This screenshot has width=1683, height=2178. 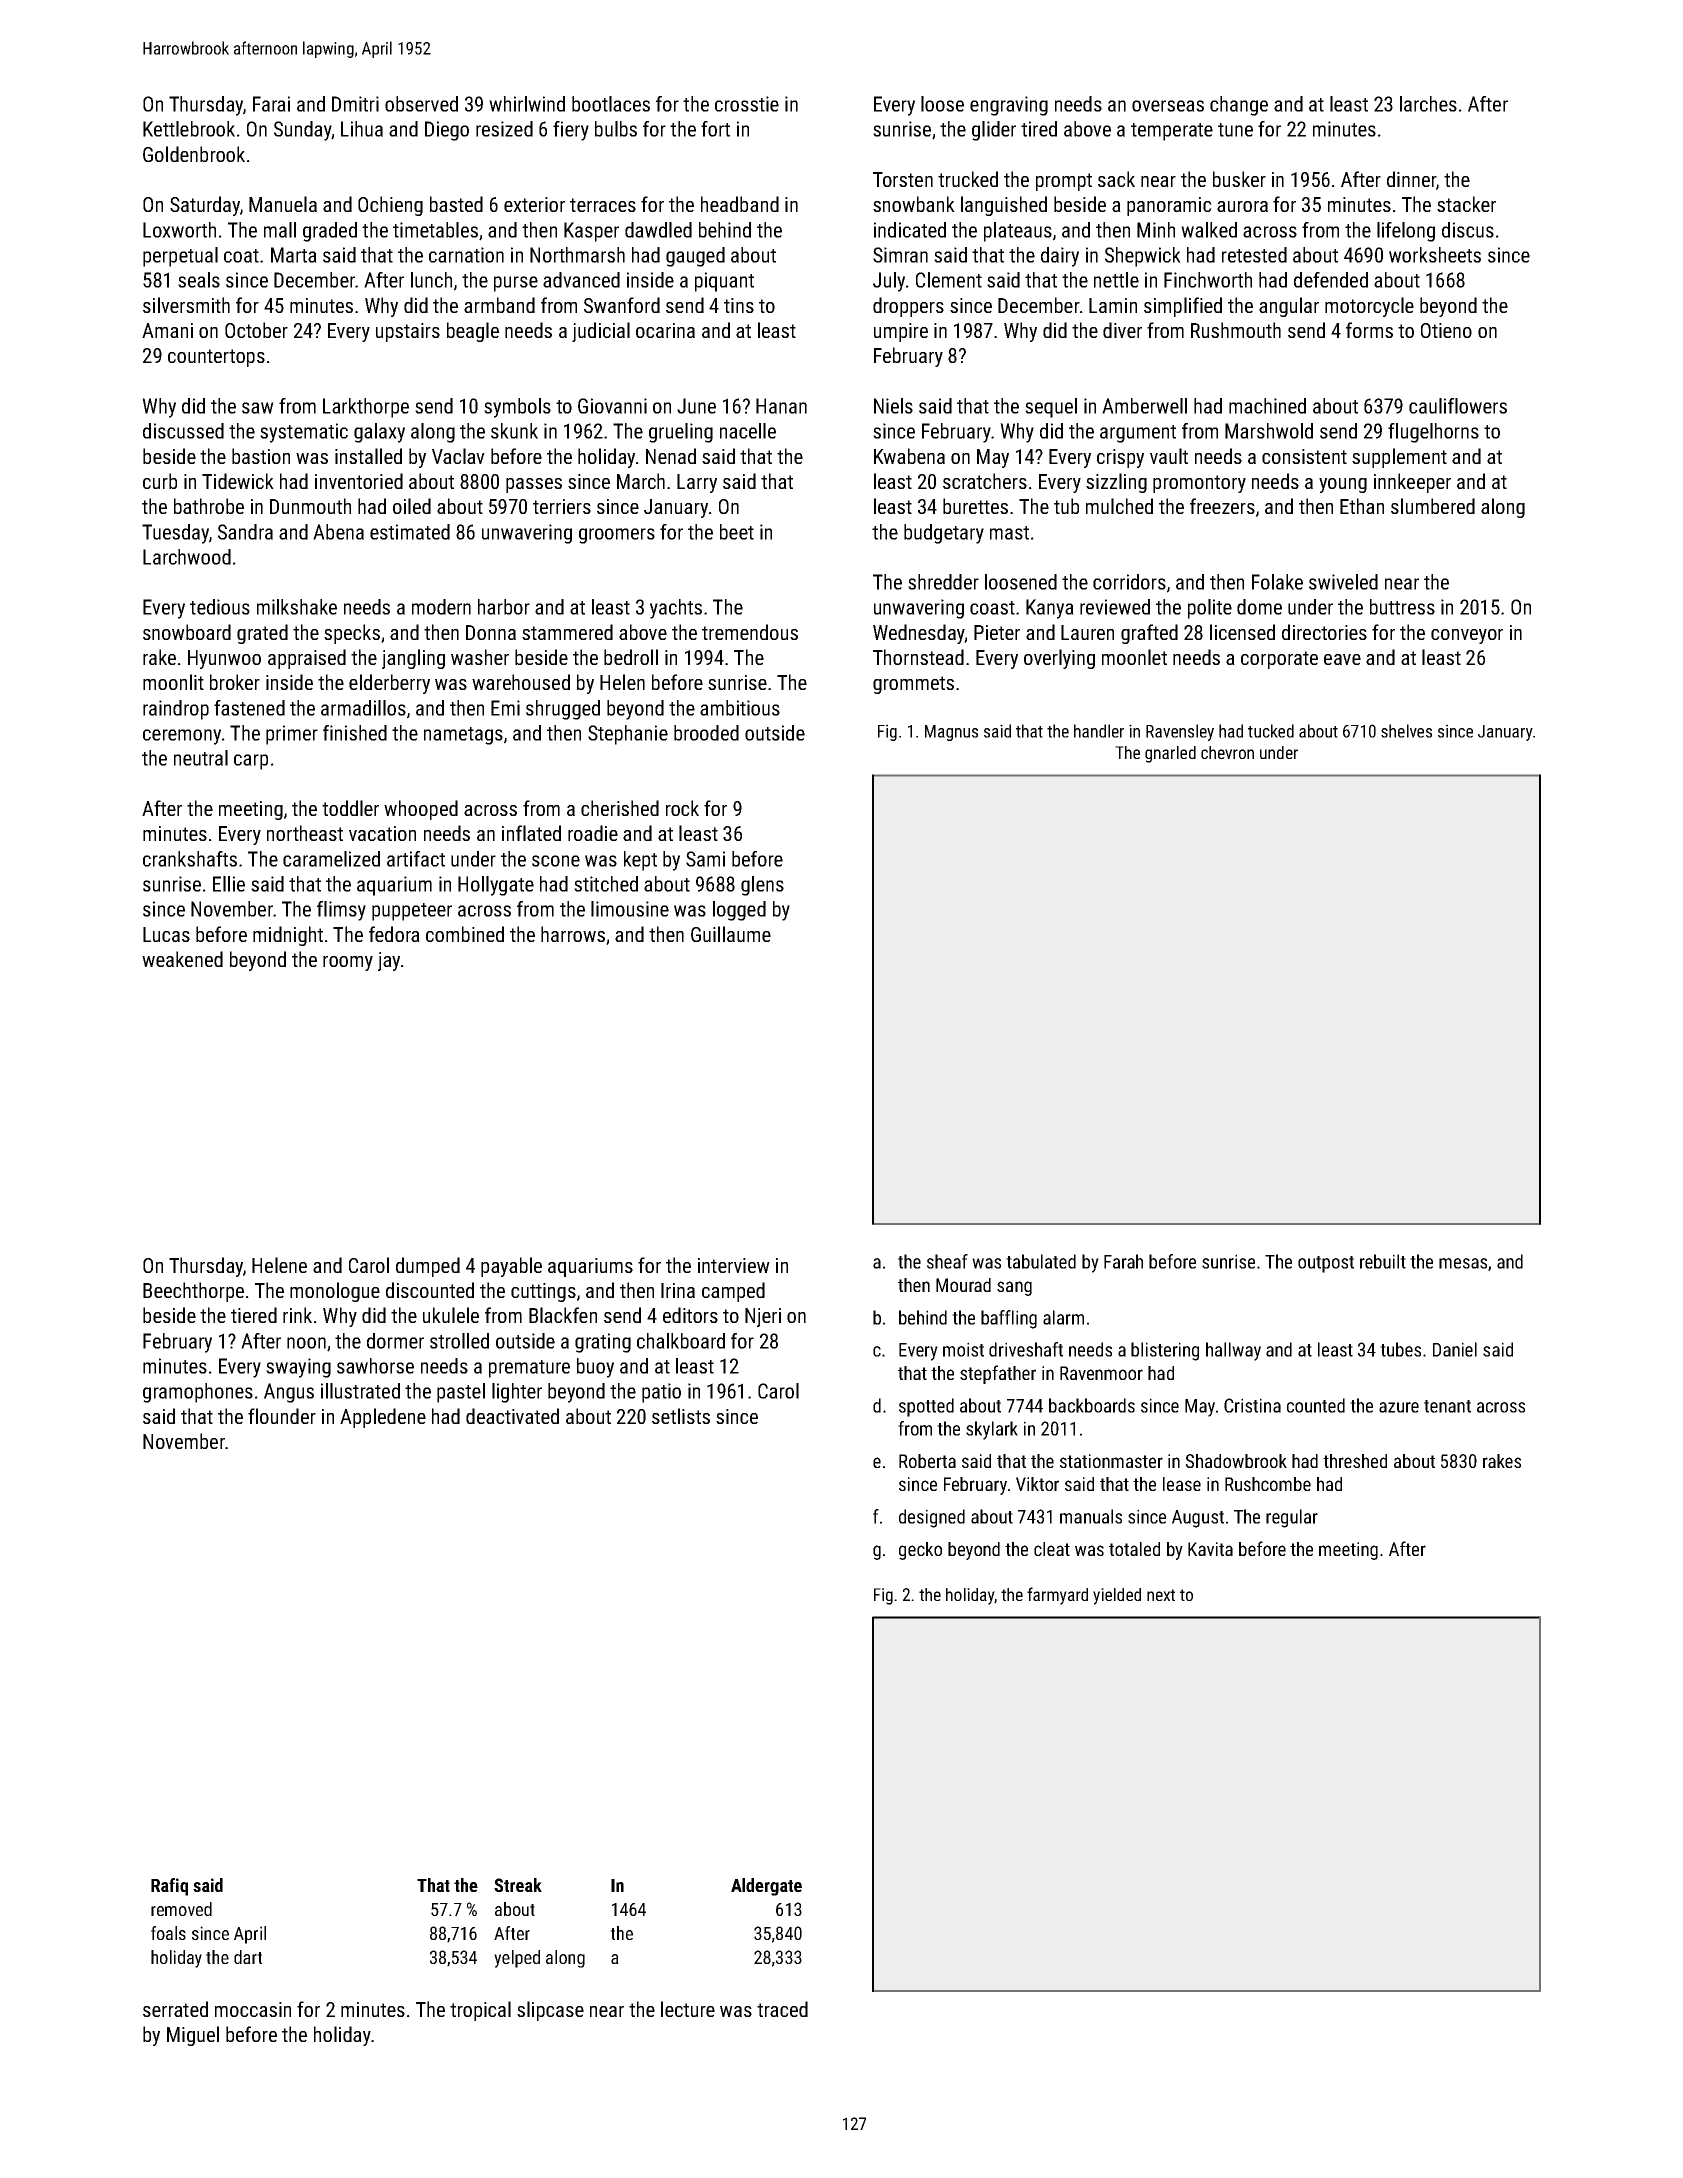 What do you see at coordinates (893, 406) in the screenshot?
I see `Niels` at bounding box center [893, 406].
